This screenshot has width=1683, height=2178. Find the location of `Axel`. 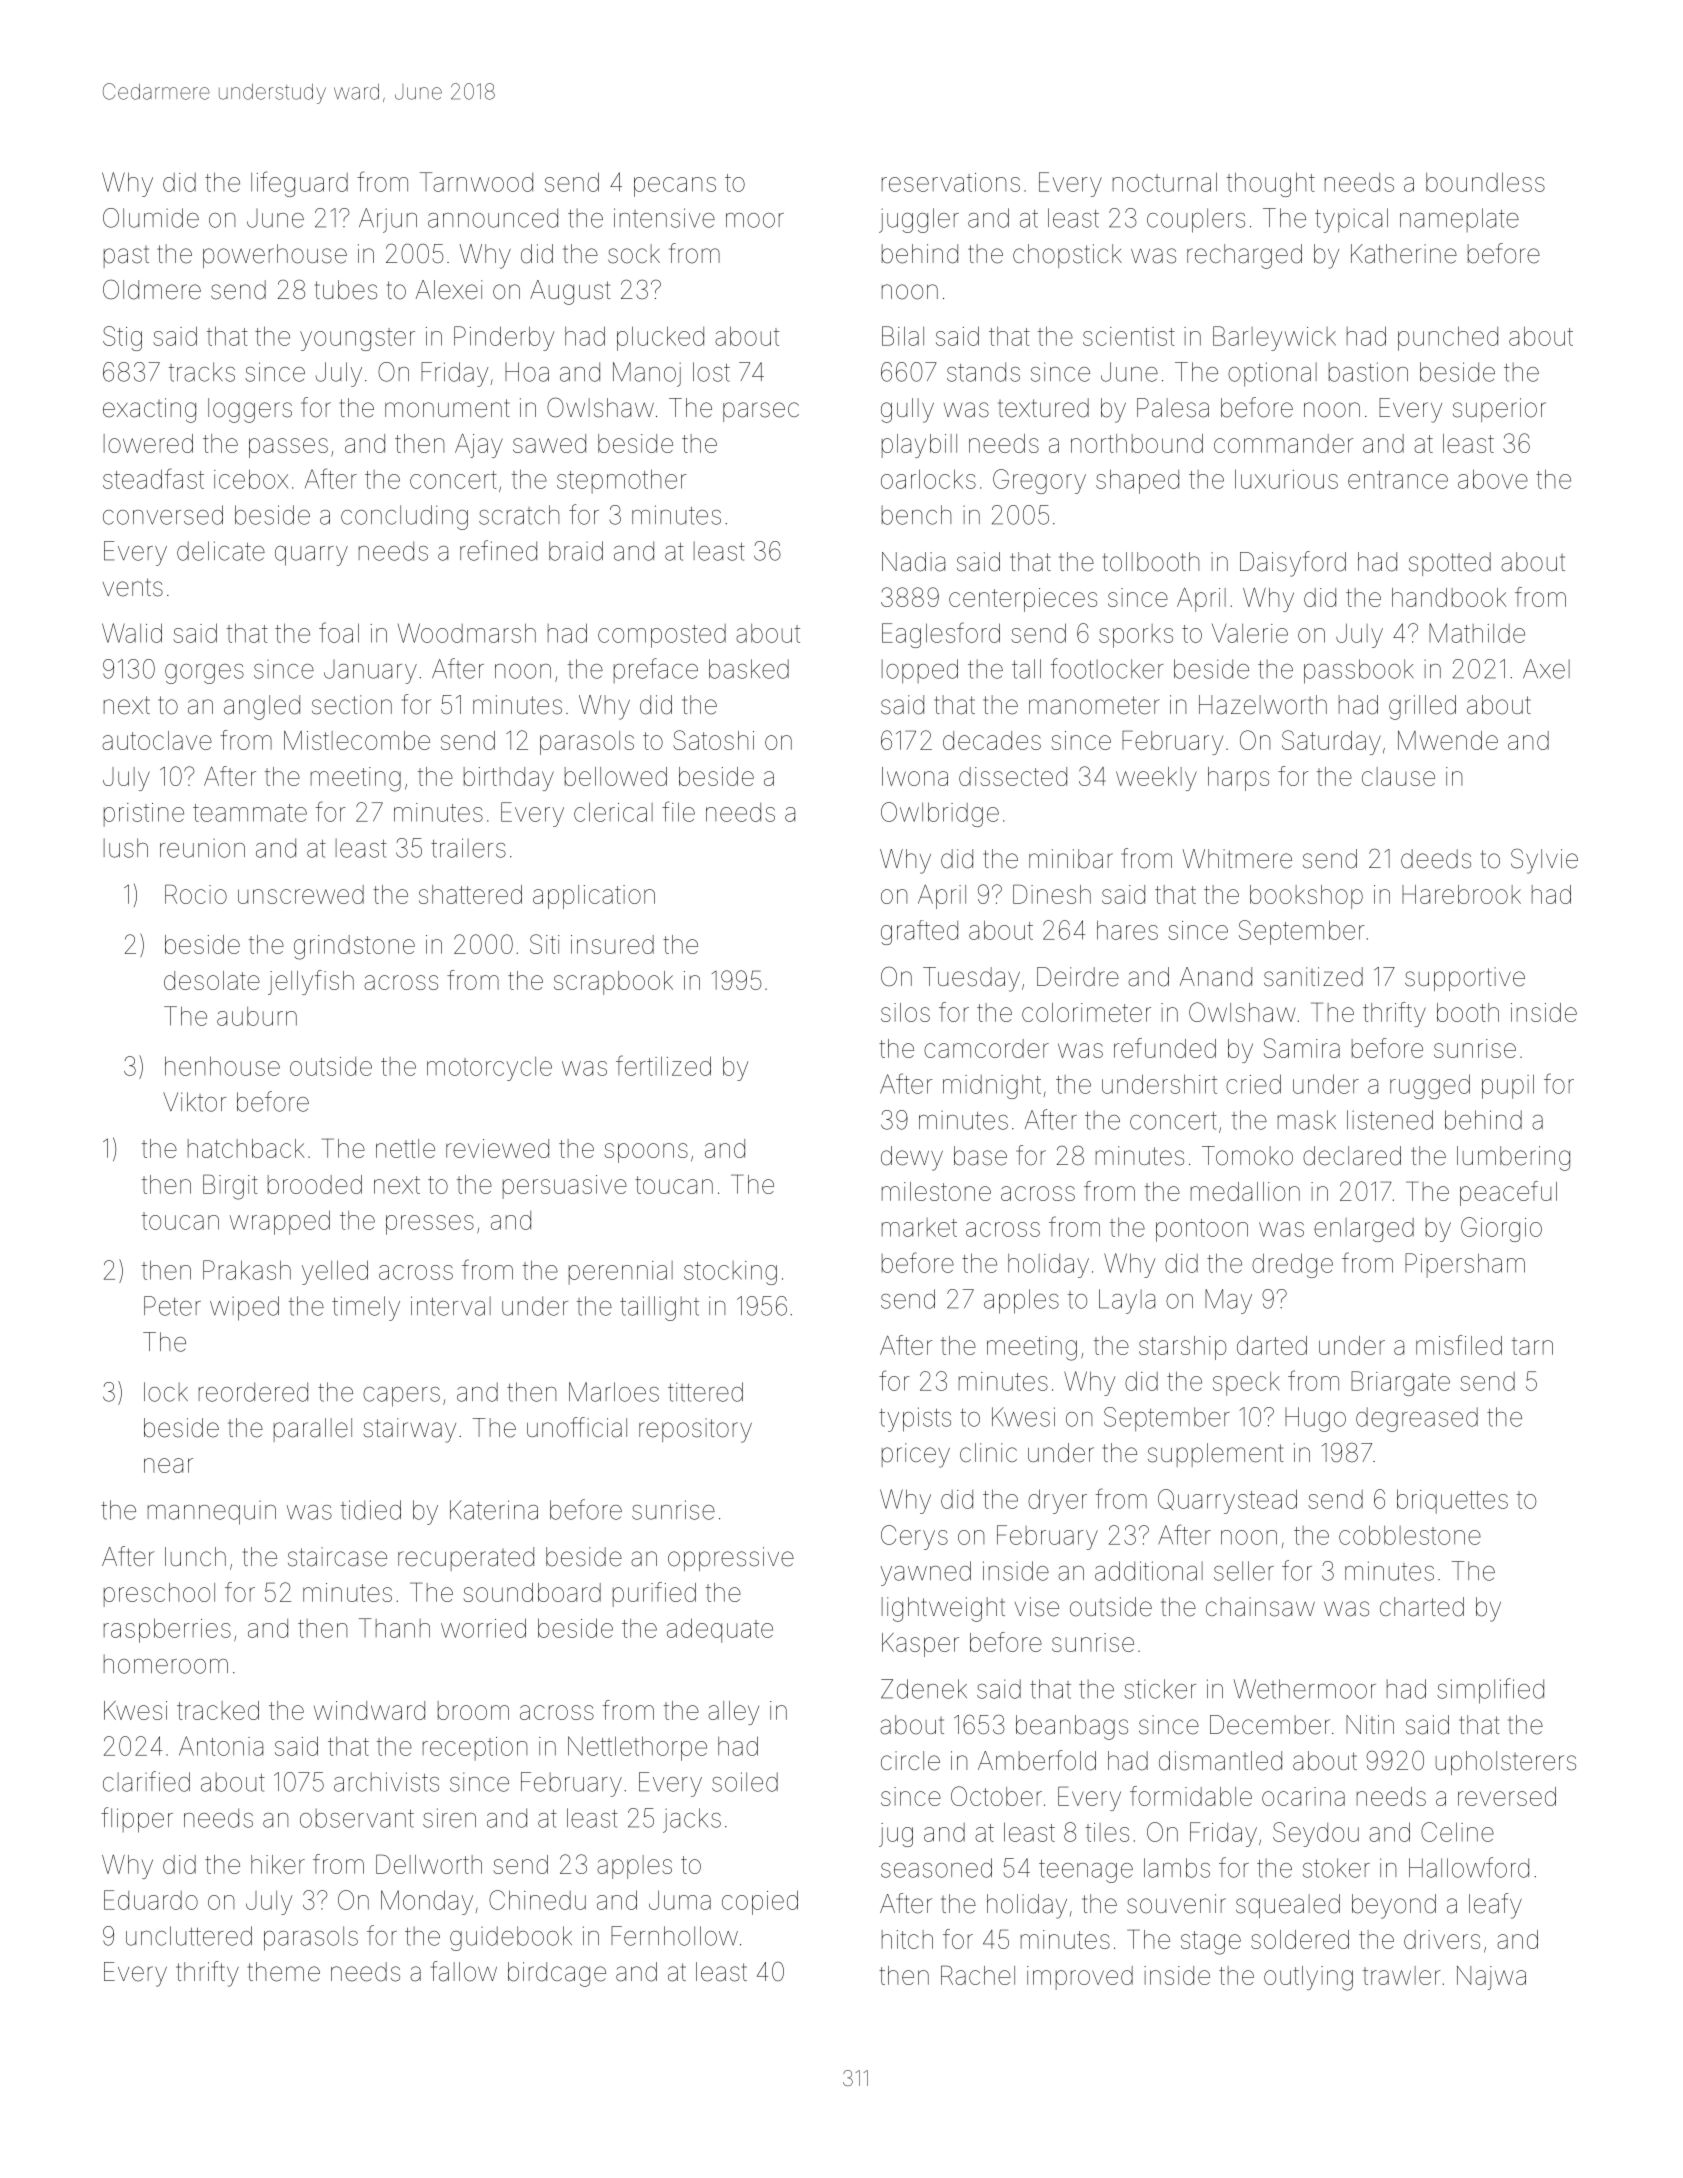

Axel is located at coordinates (1546, 669).
